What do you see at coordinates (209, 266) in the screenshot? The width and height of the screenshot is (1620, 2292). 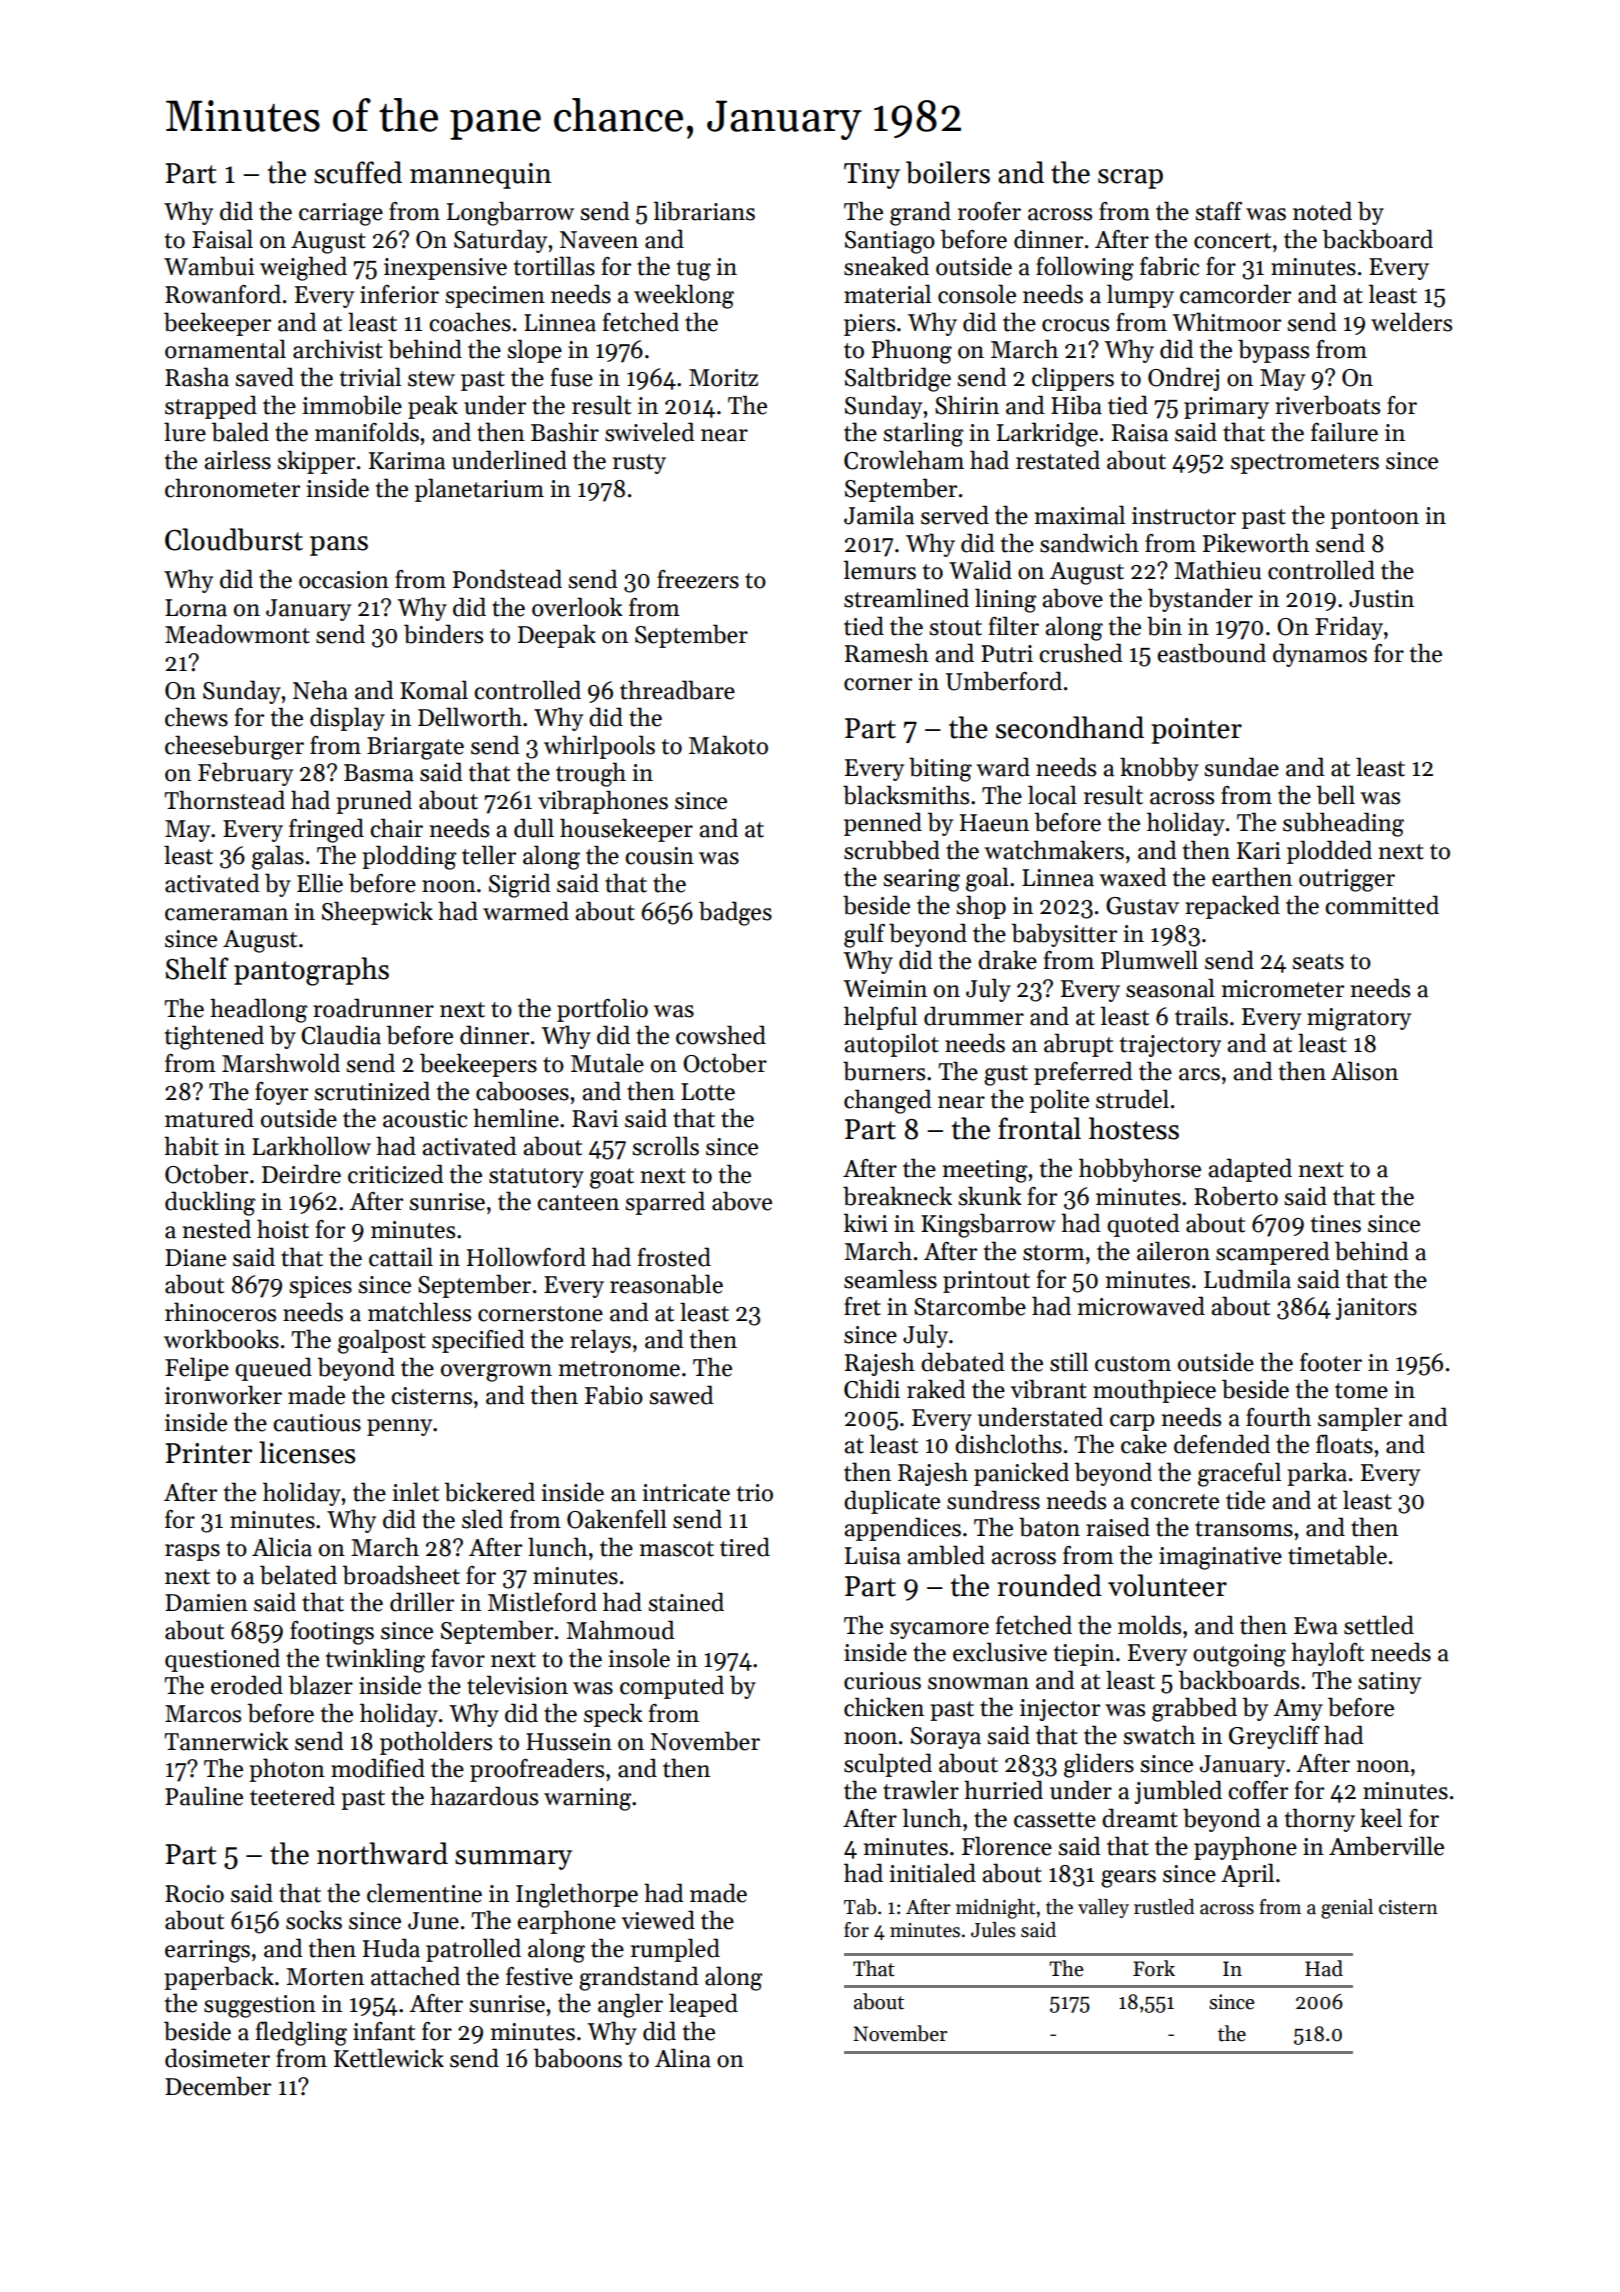 I see `Wambui` at bounding box center [209, 266].
